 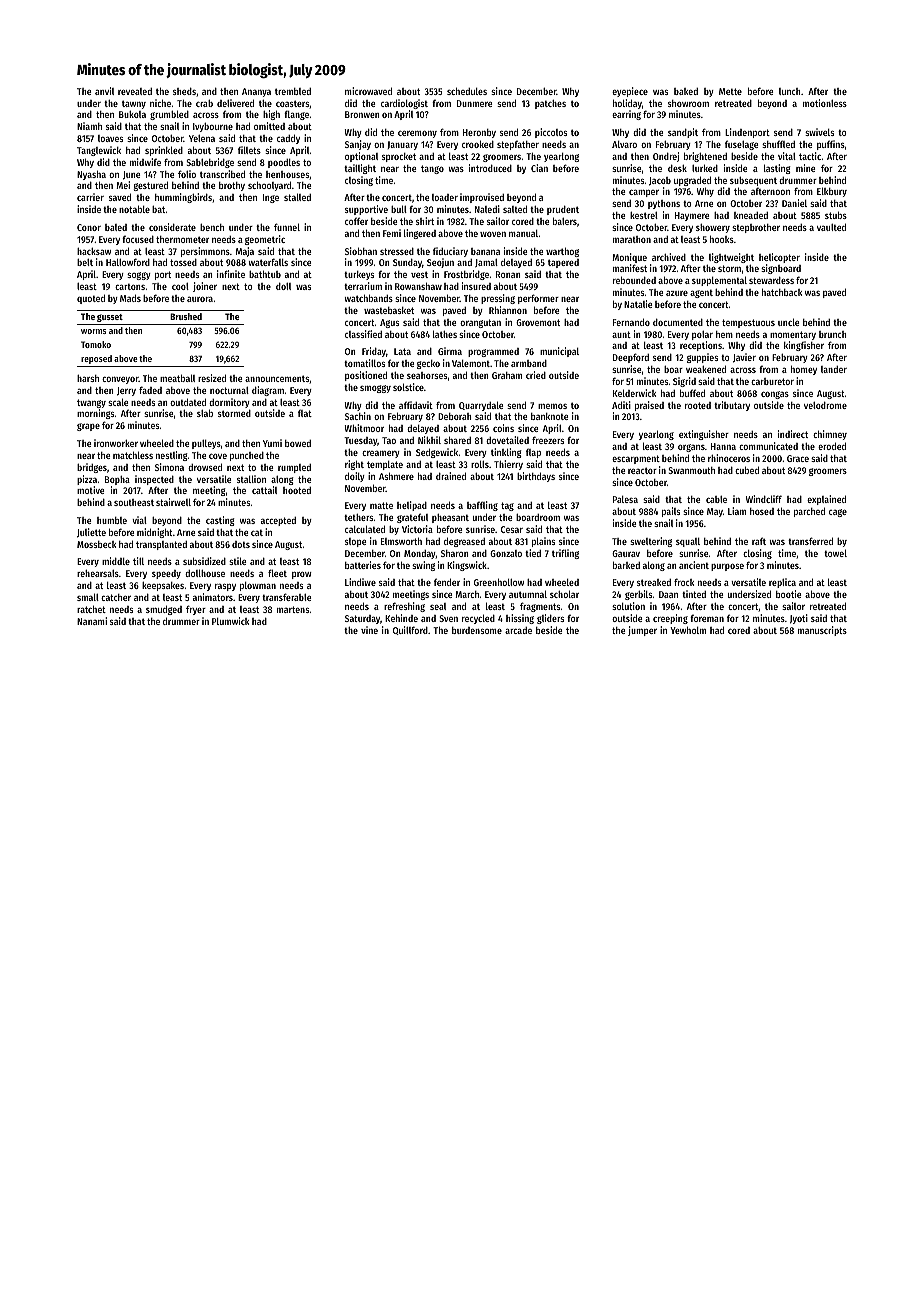 What do you see at coordinates (688, 630) in the document?
I see `Yewholm` at bounding box center [688, 630].
